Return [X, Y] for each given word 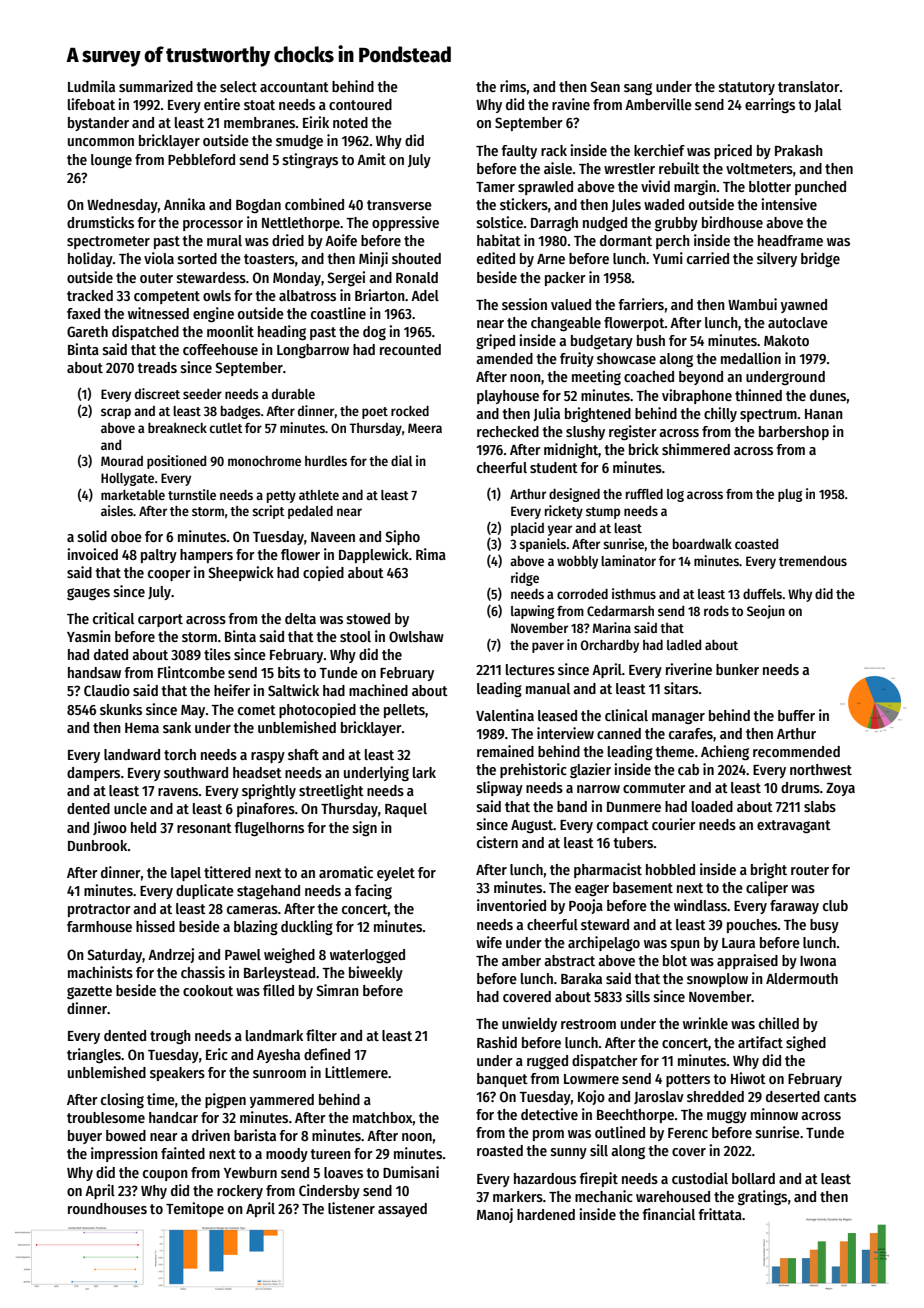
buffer [796, 715]
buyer [85, 1137]
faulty [519, 152]
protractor [99, 910]
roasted [500, 1150]
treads [157, 367]
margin [695, 187]
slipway [500, 788]
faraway [794, 907]
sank [177, 727]
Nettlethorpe [301, 224]
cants [840, 1097]
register [633, 432]
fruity [577, 359]
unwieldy [529, 1024]
